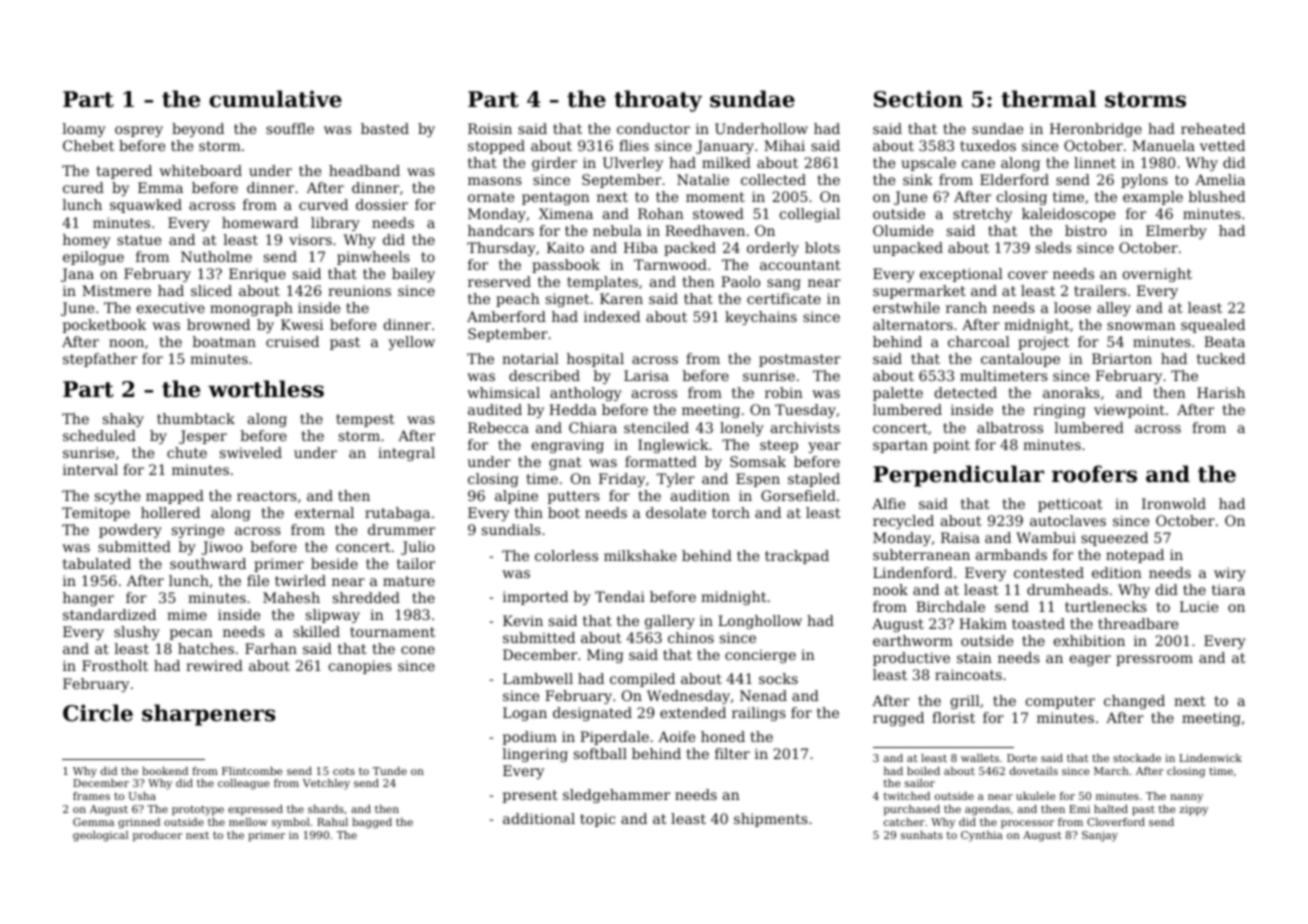 Image resolution: width=1308 pixels, height=924 pixels. Describe the element at coordinates (157, 836) in the screenshot. I see `producer` at that location.
